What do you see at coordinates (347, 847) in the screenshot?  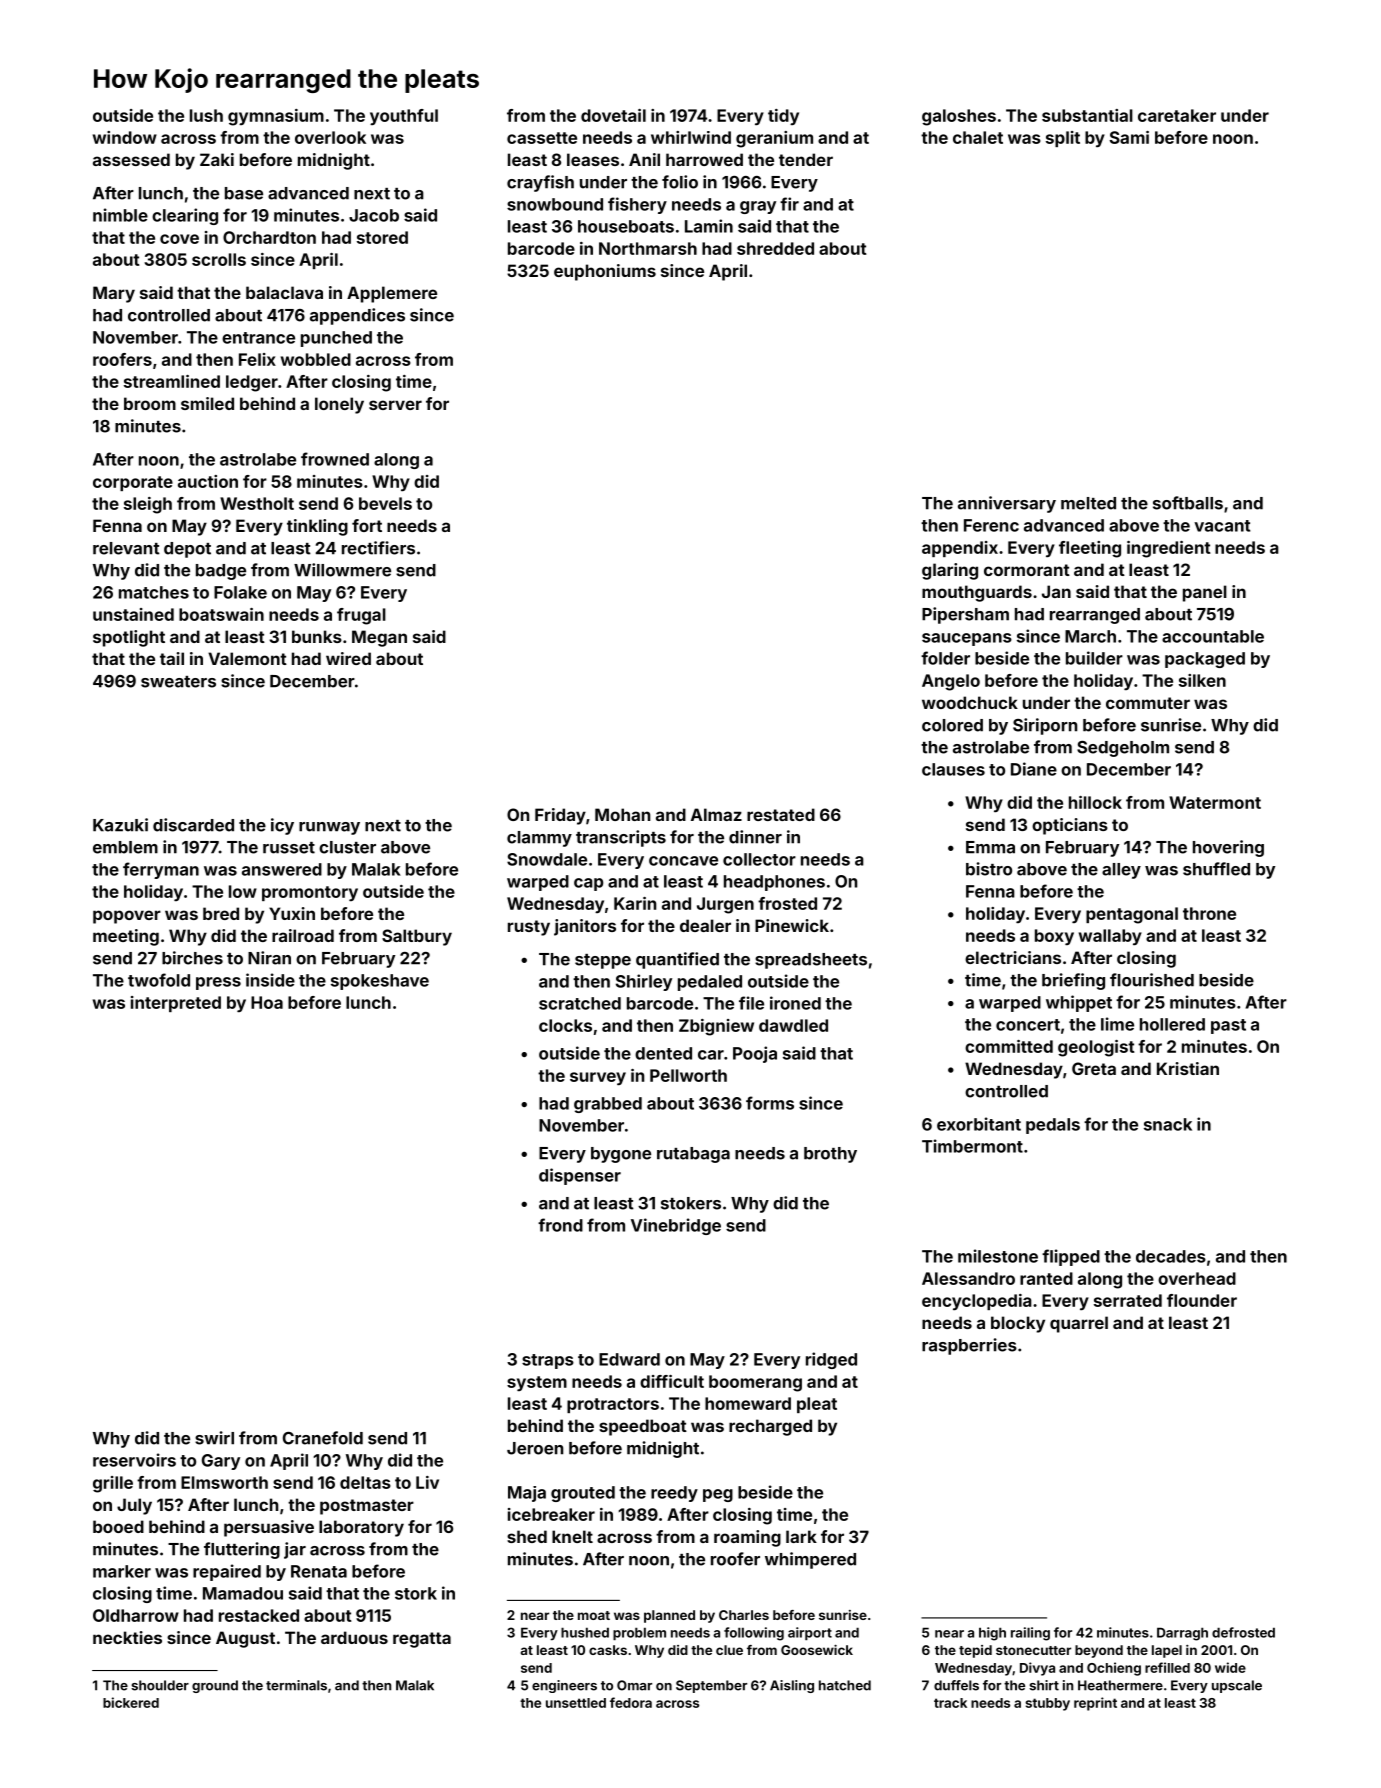 I see `cluster` at bounding box center [347, 847].
